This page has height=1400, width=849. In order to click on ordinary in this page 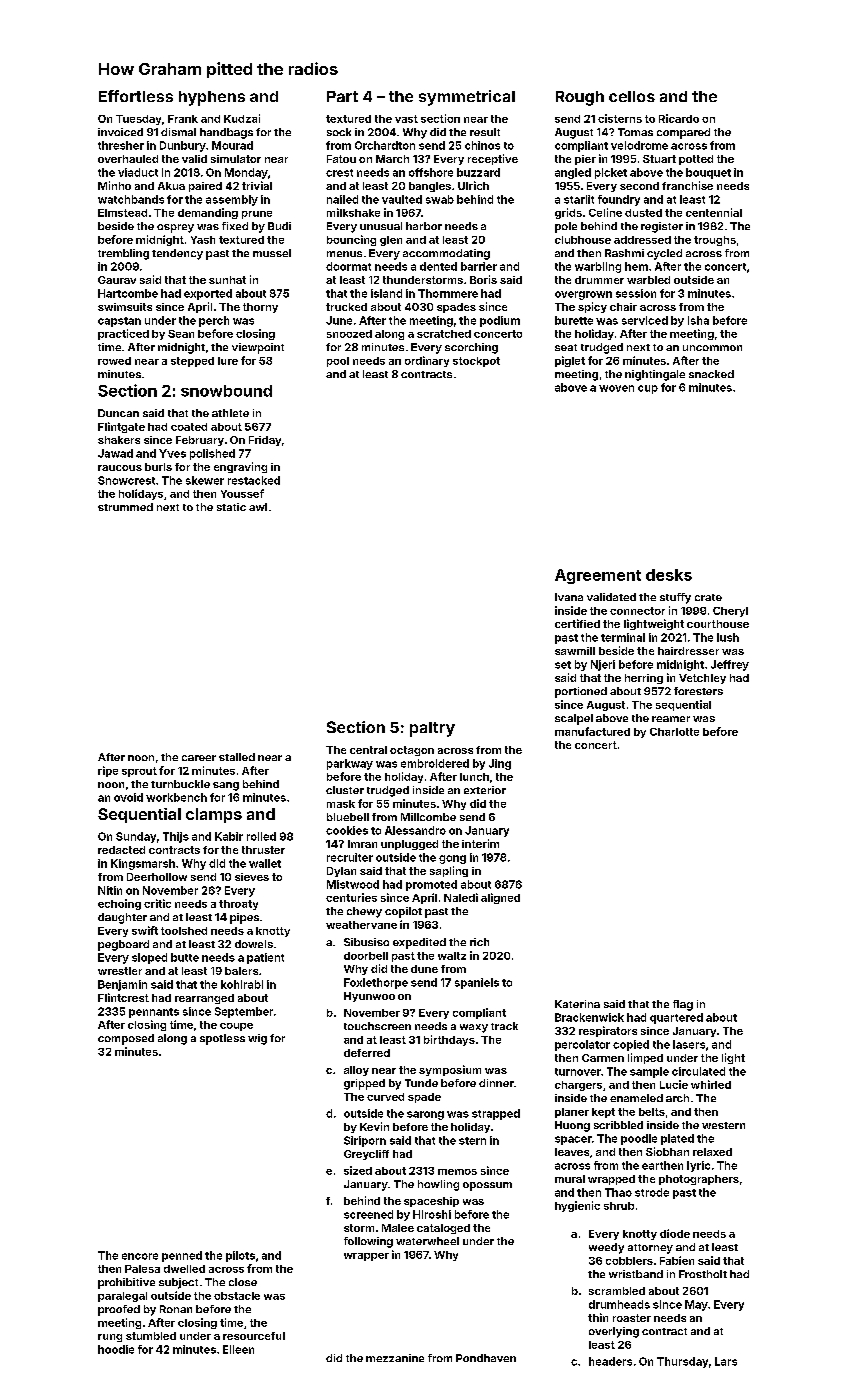, I will do `click(427, 361)`.
